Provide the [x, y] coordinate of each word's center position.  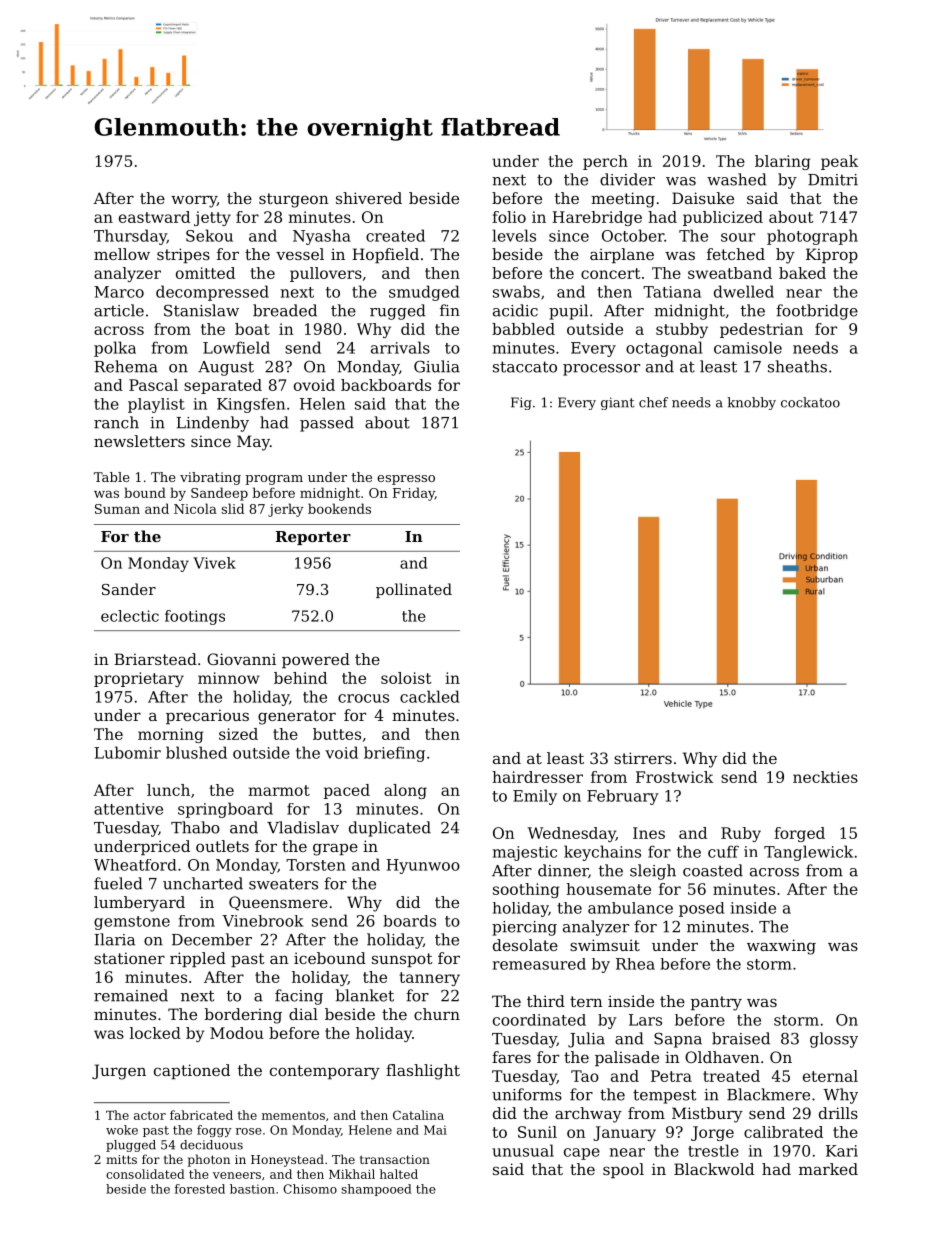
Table [112, 477]
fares [511, 1057]
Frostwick [674, 777]
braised [741, 1038]
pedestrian [761, 330]
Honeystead [287, 1160]
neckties [825, 777]
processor [601, 370]
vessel [300, 254]
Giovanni [241, 659]
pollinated [414, 590]
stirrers [643, 758]
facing [299, 997]
